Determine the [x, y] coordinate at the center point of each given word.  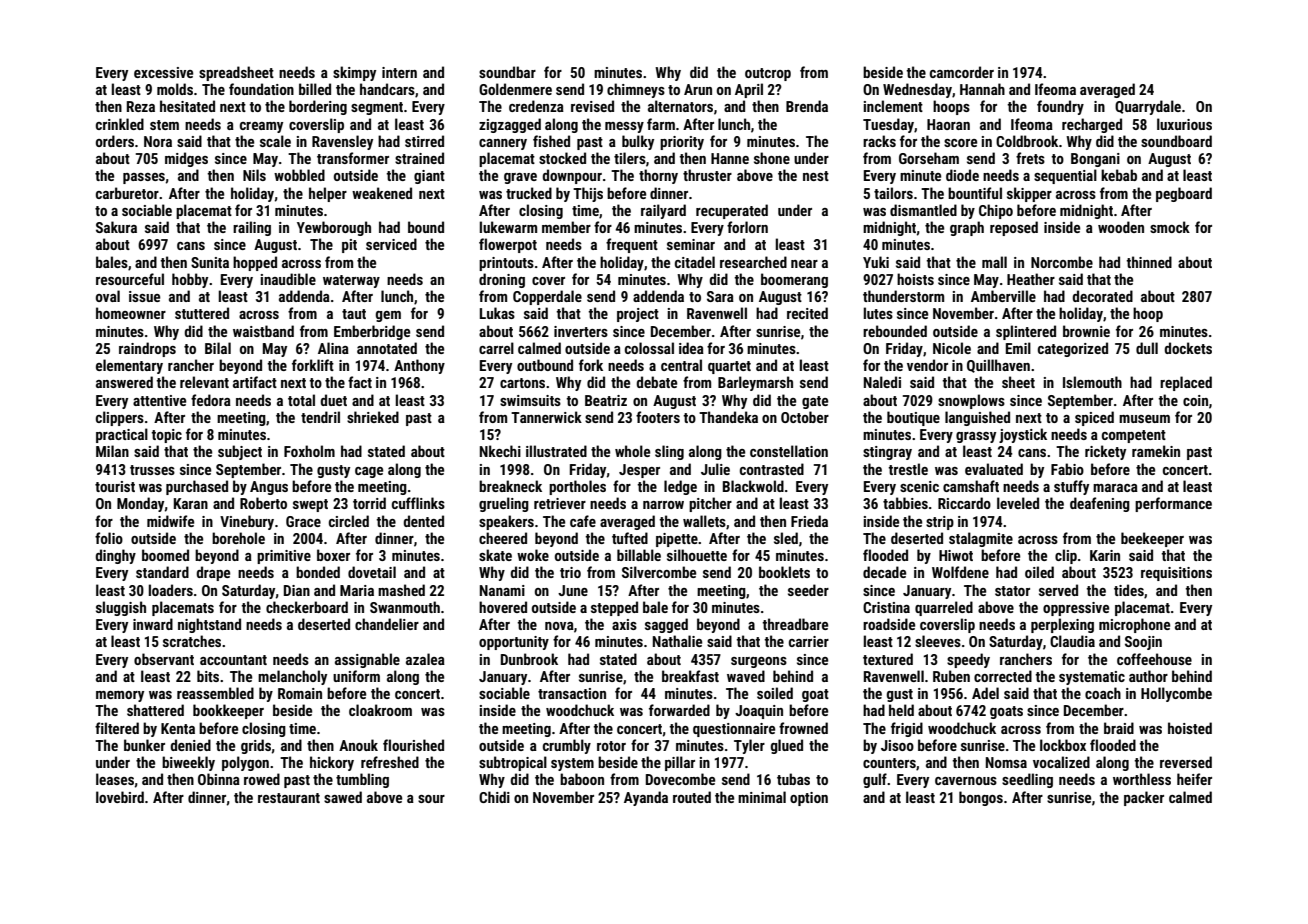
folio [109, 538]
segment [377, 108]
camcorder [962, 72]
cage [369, 472]
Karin [1105, 555]
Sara [720, 296]
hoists [915, 279]
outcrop [768, 74]
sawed [343, 797]
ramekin [1156, 451]
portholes [577, 487]
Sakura [116, 227]
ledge [680, 487]
